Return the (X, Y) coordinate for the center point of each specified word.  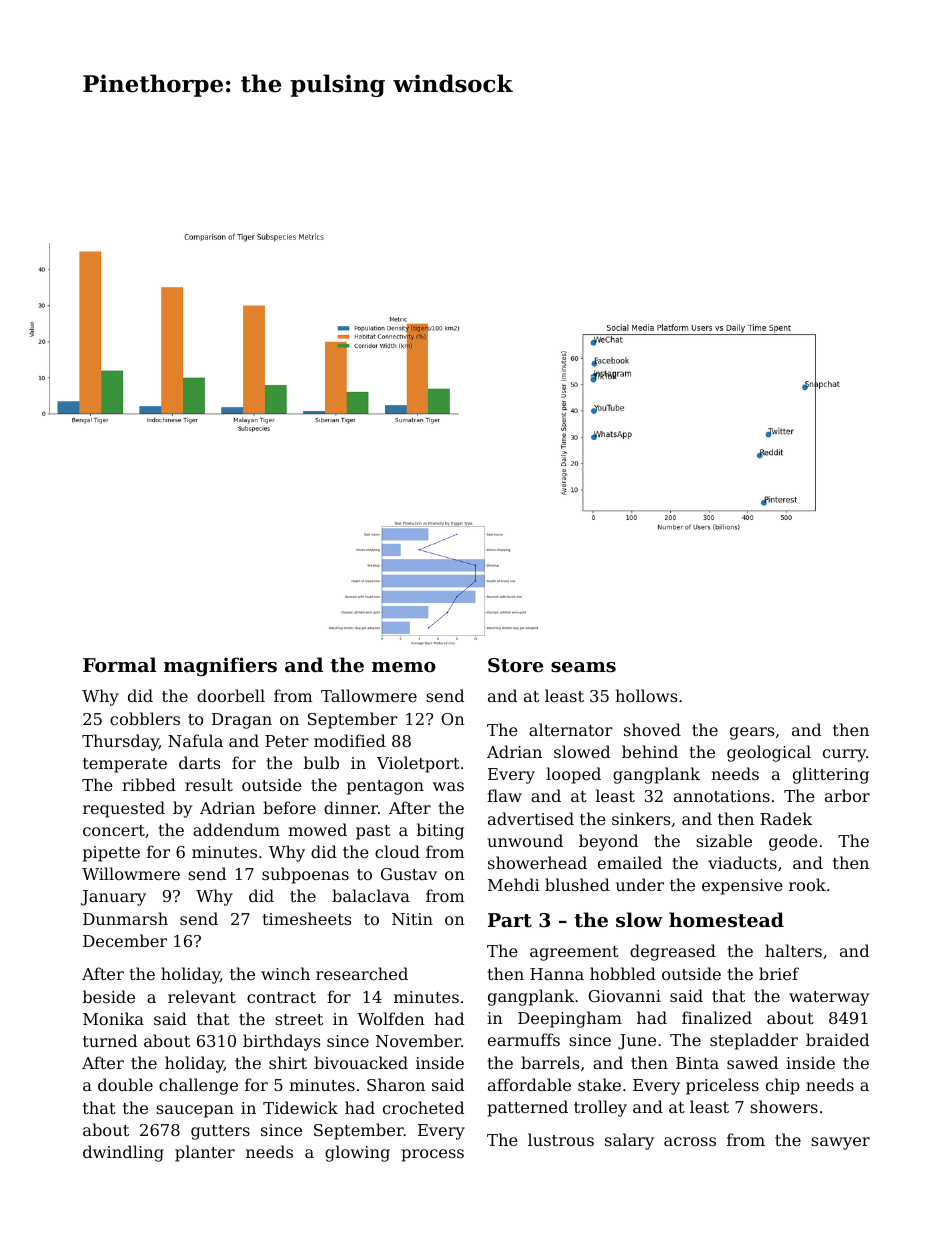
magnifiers (220, 666)
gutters (220, 1132)
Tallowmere (369, 695)
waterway (829, 998)
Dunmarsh (125, 918)
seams (583, 667)
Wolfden (391, 1018)
